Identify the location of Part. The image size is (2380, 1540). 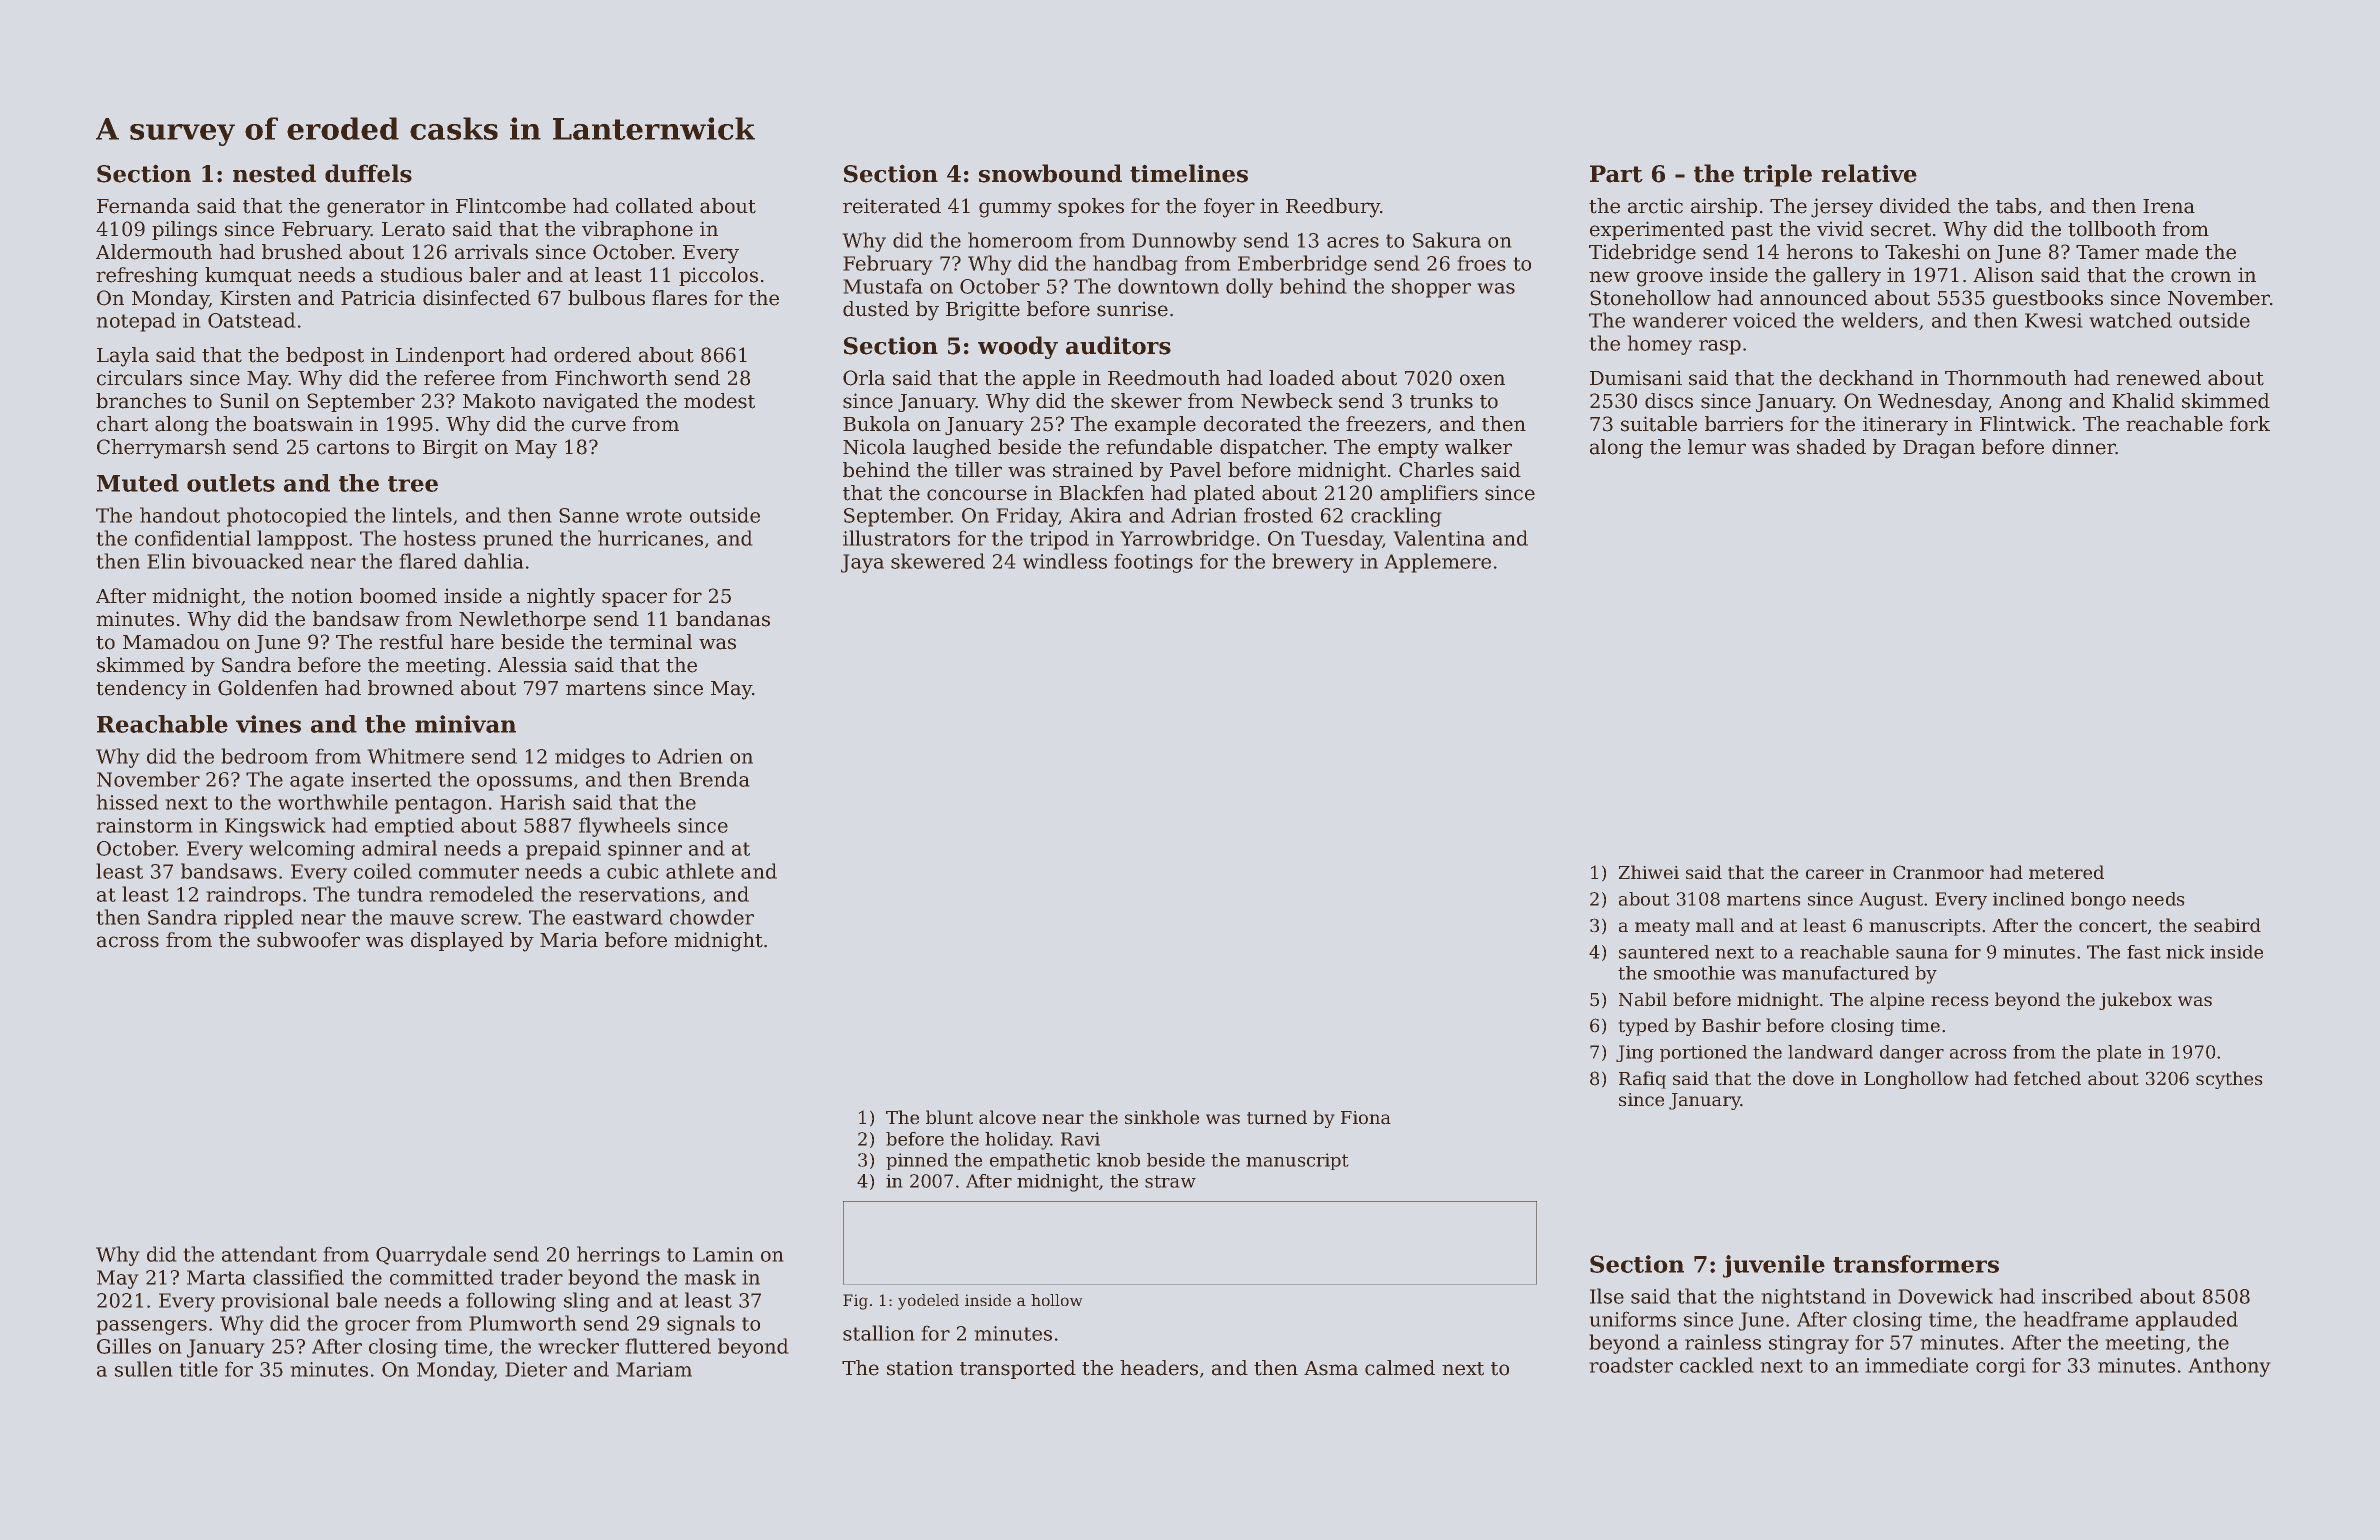
(1616, 174).
